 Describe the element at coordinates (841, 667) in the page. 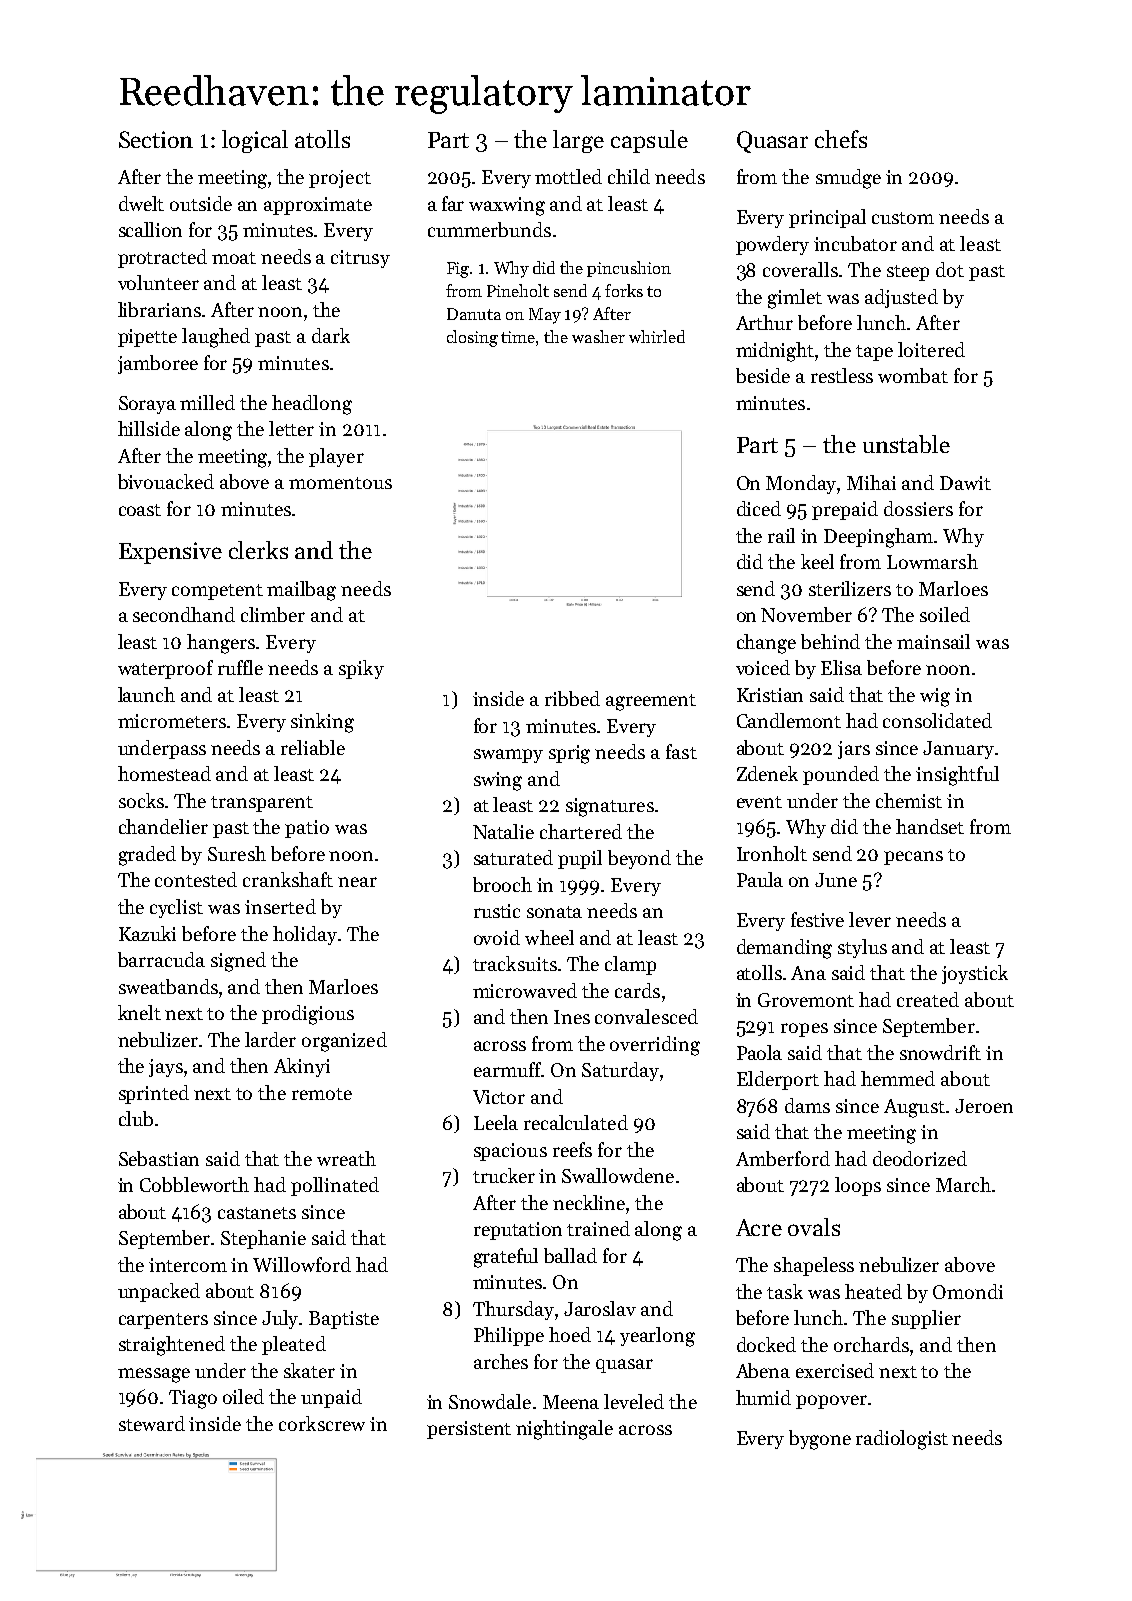

I see `Elisa` at that location.
